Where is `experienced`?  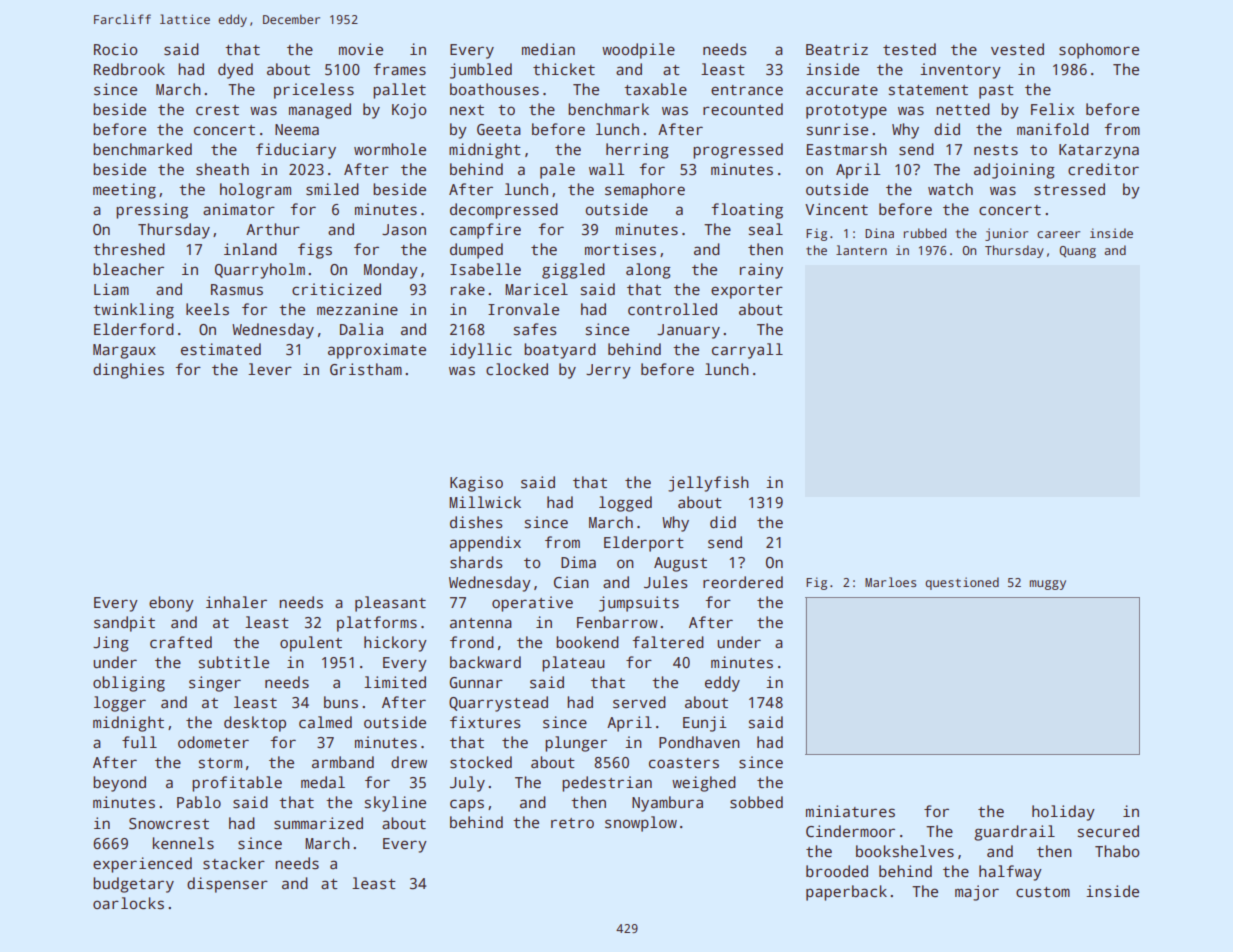 experienced is located at coordinates (142, 865).
